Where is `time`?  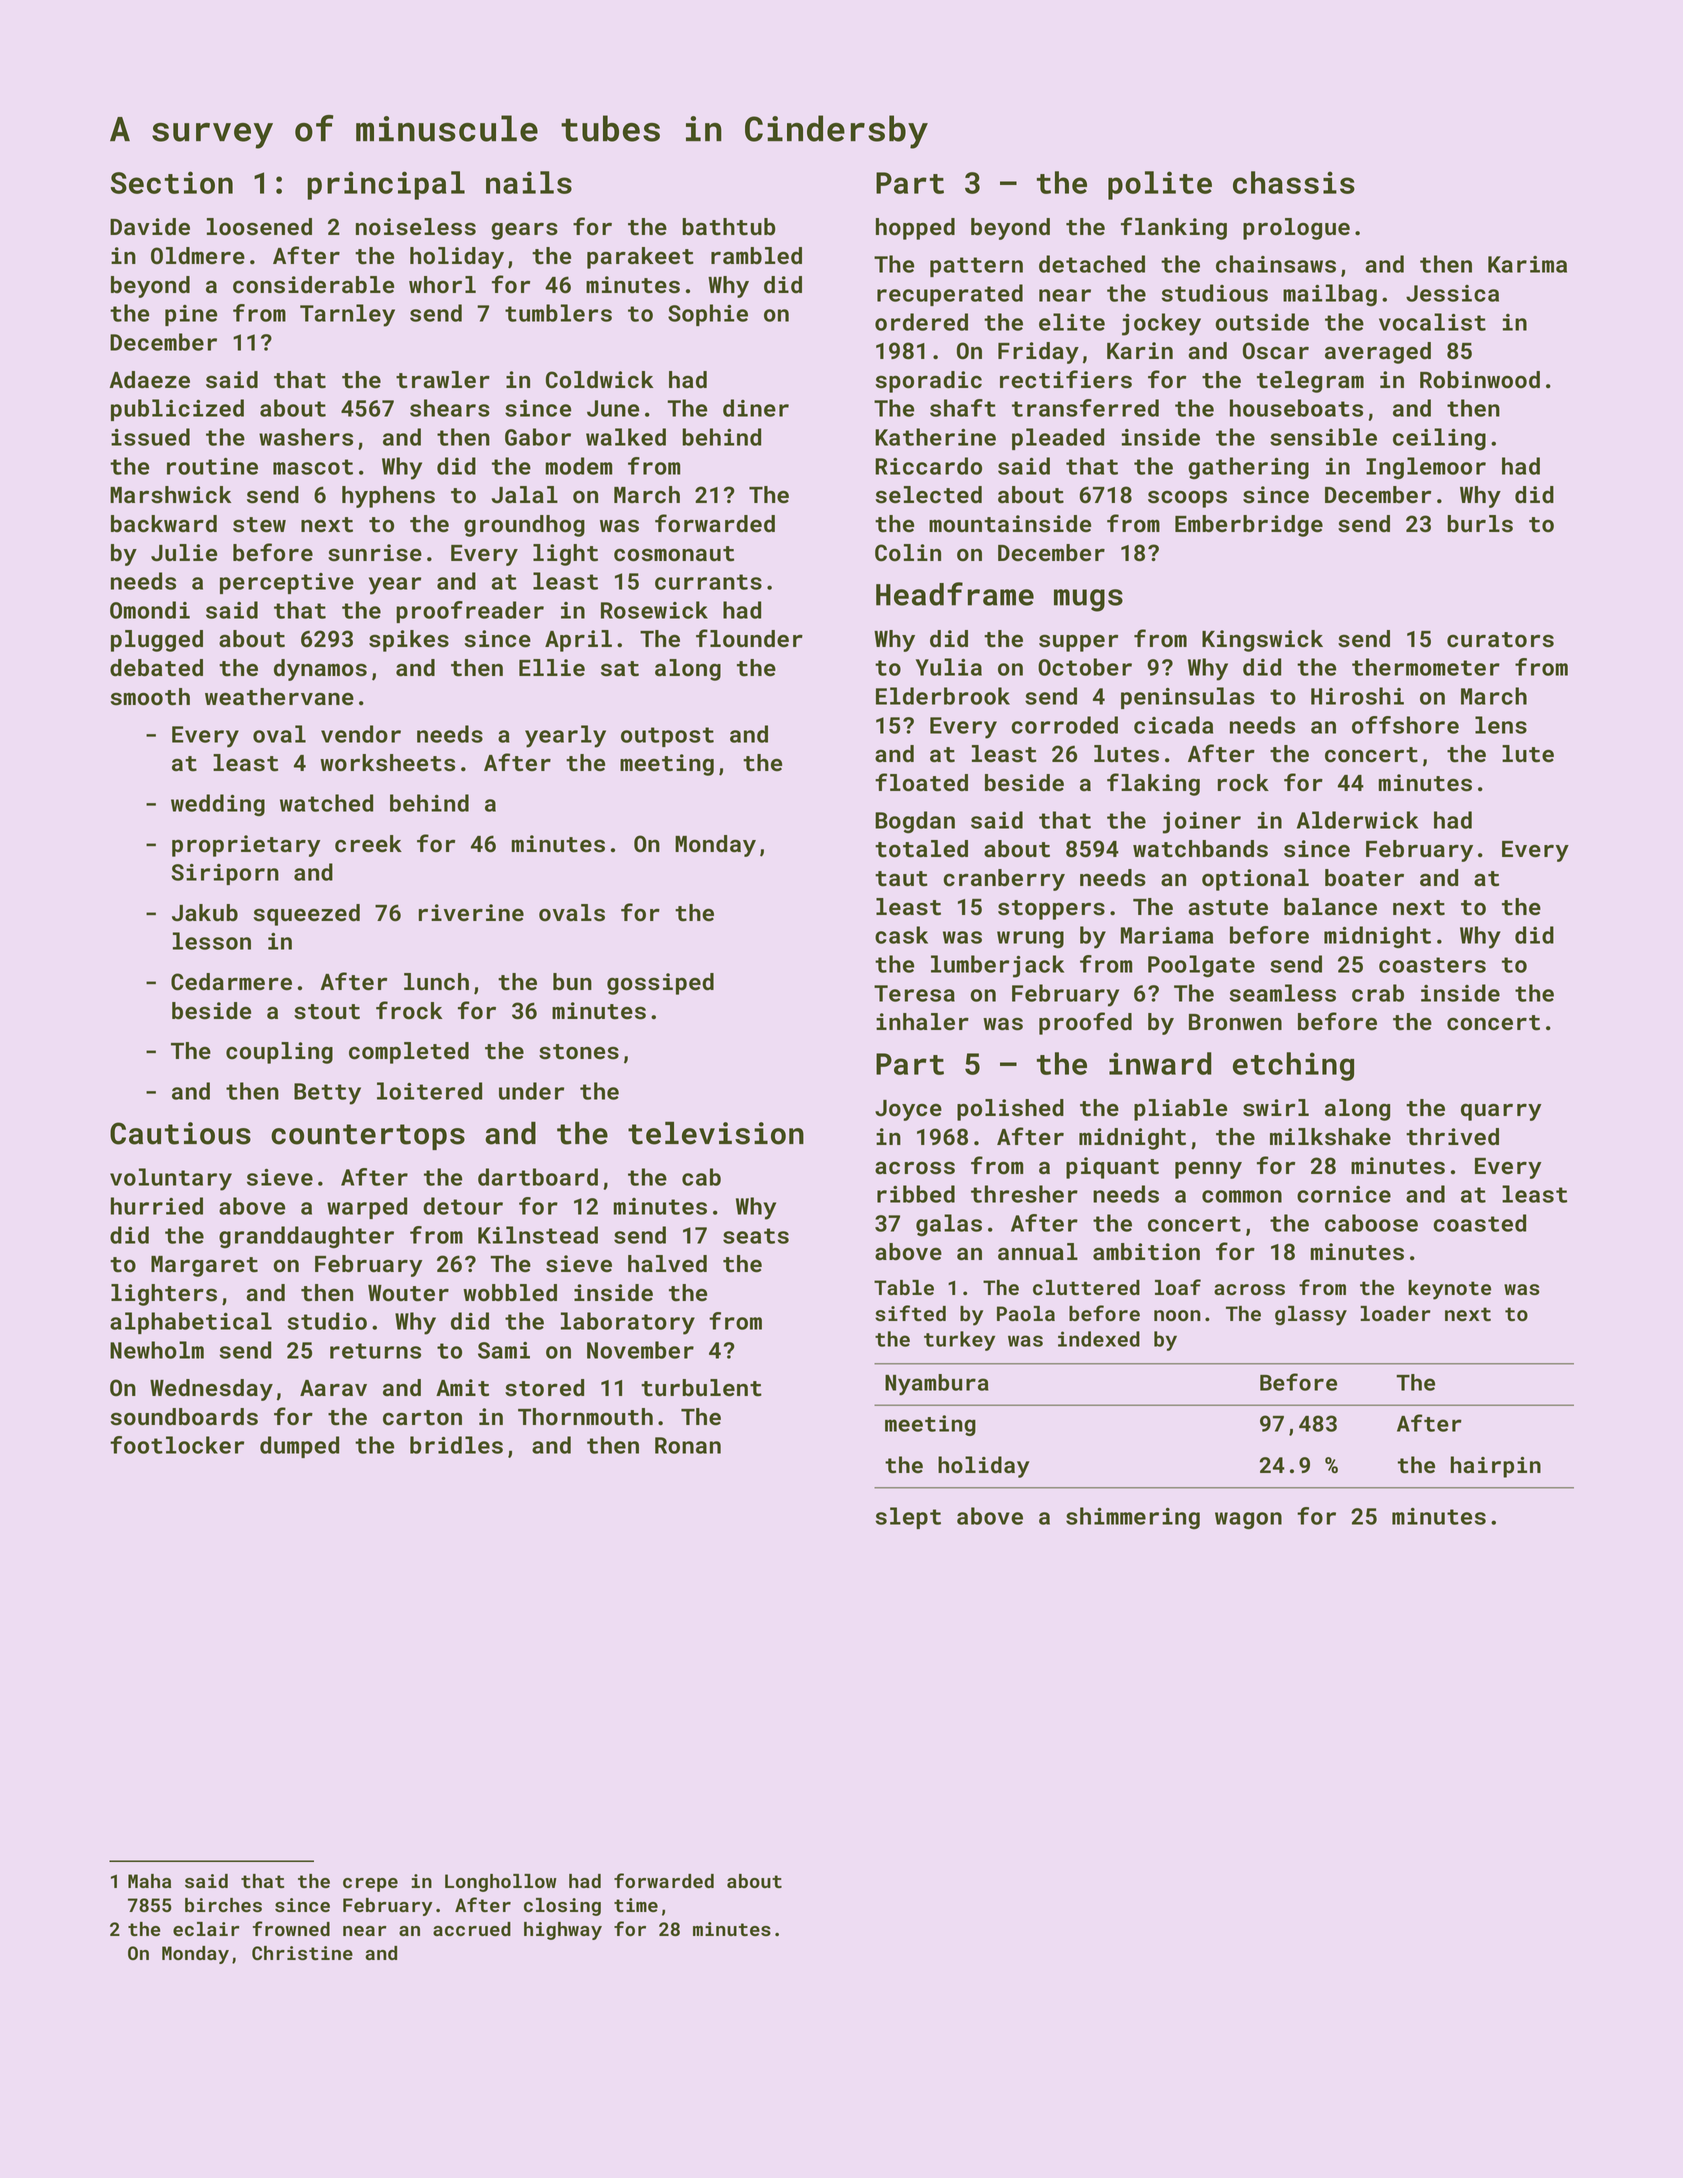 time is located at coordinates (636, 1905).
